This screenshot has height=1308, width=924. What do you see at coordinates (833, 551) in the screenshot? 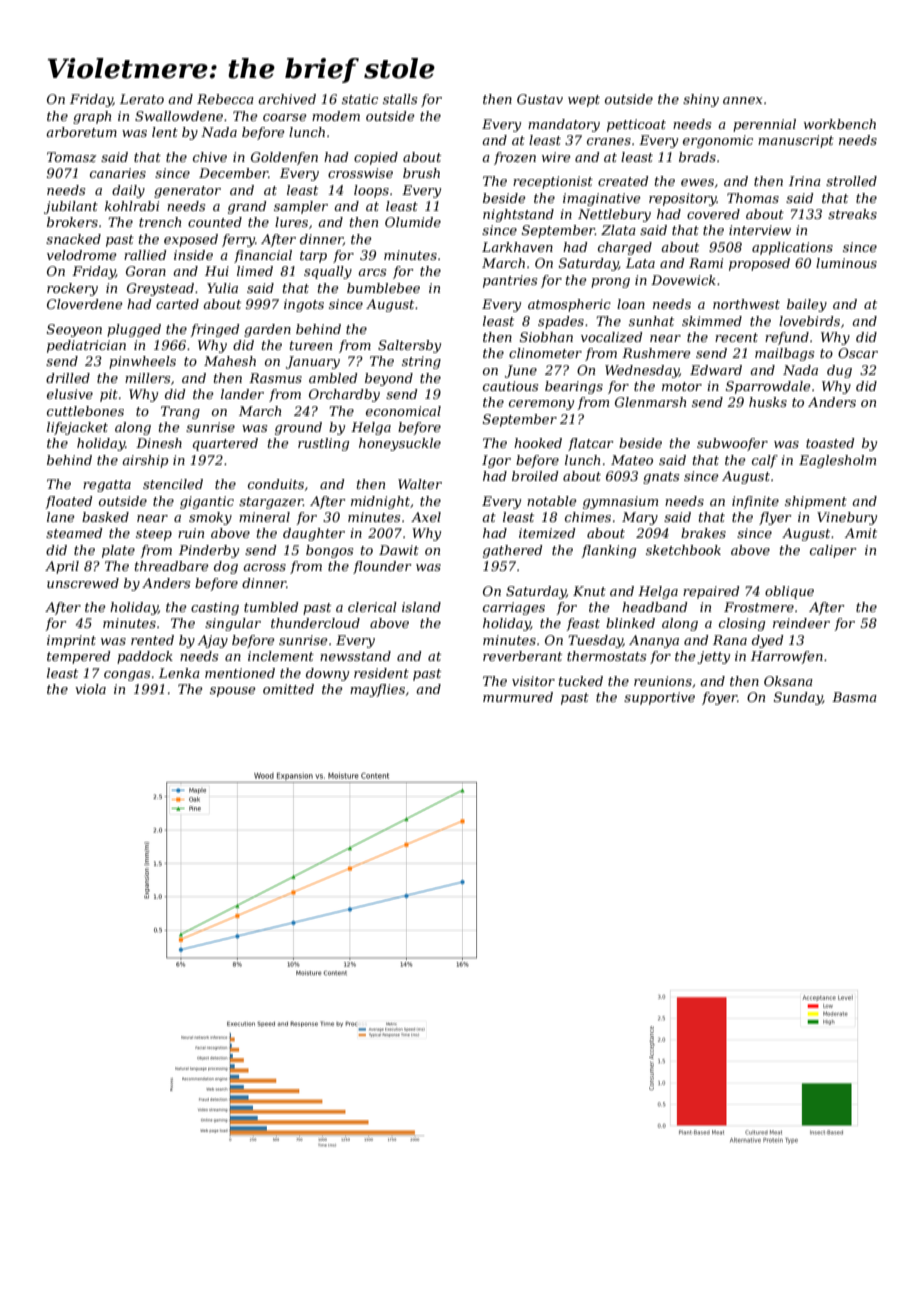
I see `caliper` at bounding box center [833, 551].
